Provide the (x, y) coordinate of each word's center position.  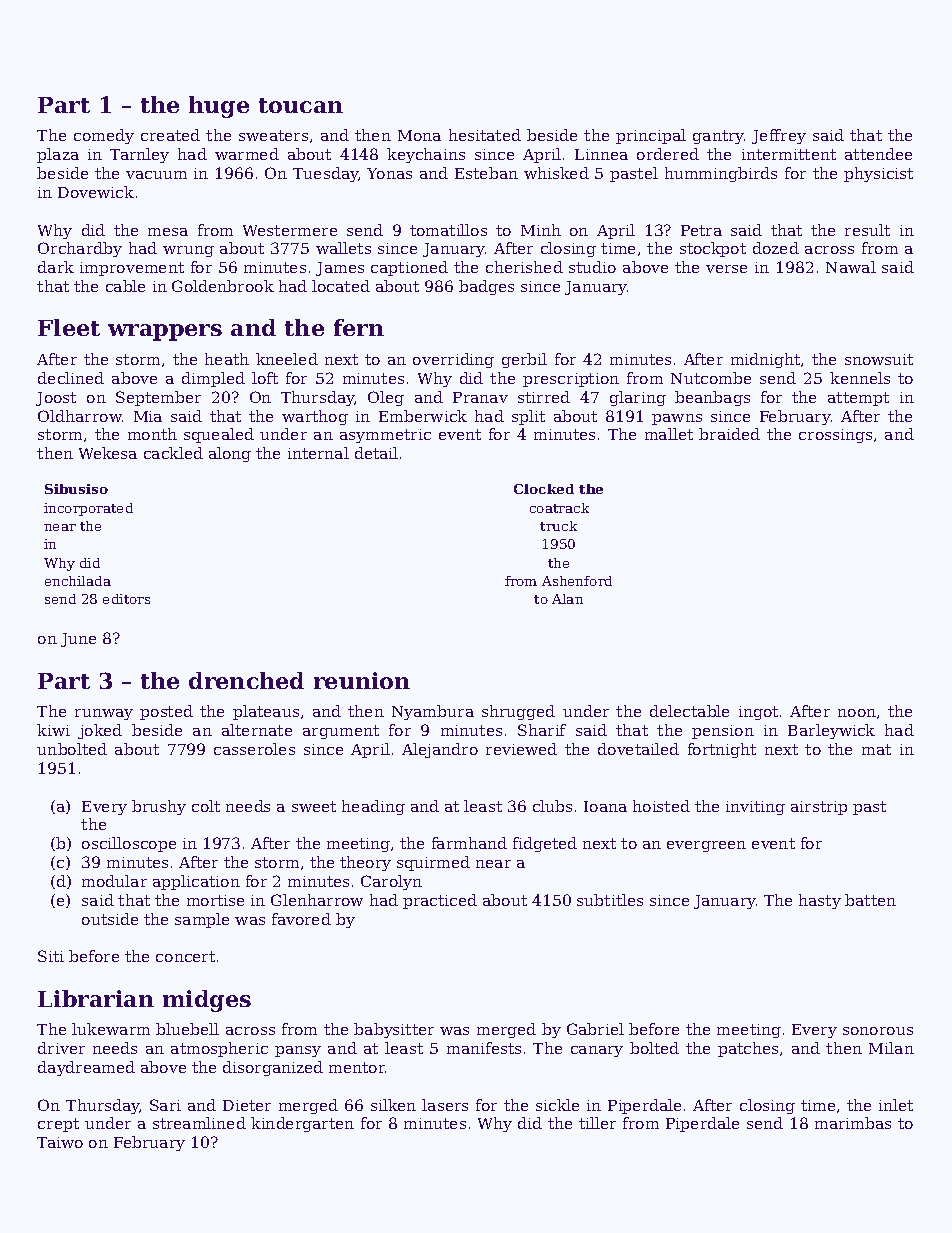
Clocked (544, 489)
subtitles (610, 900)
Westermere (290, 230)
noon (857, 713)
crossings (835, 436)
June (78, 640)
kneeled (287, 359)
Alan (567, 599)
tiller (597, 1123)
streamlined (199, 1123)
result (867, 230)
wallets (343, 248)
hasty (820, 901)
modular (114, 881)
